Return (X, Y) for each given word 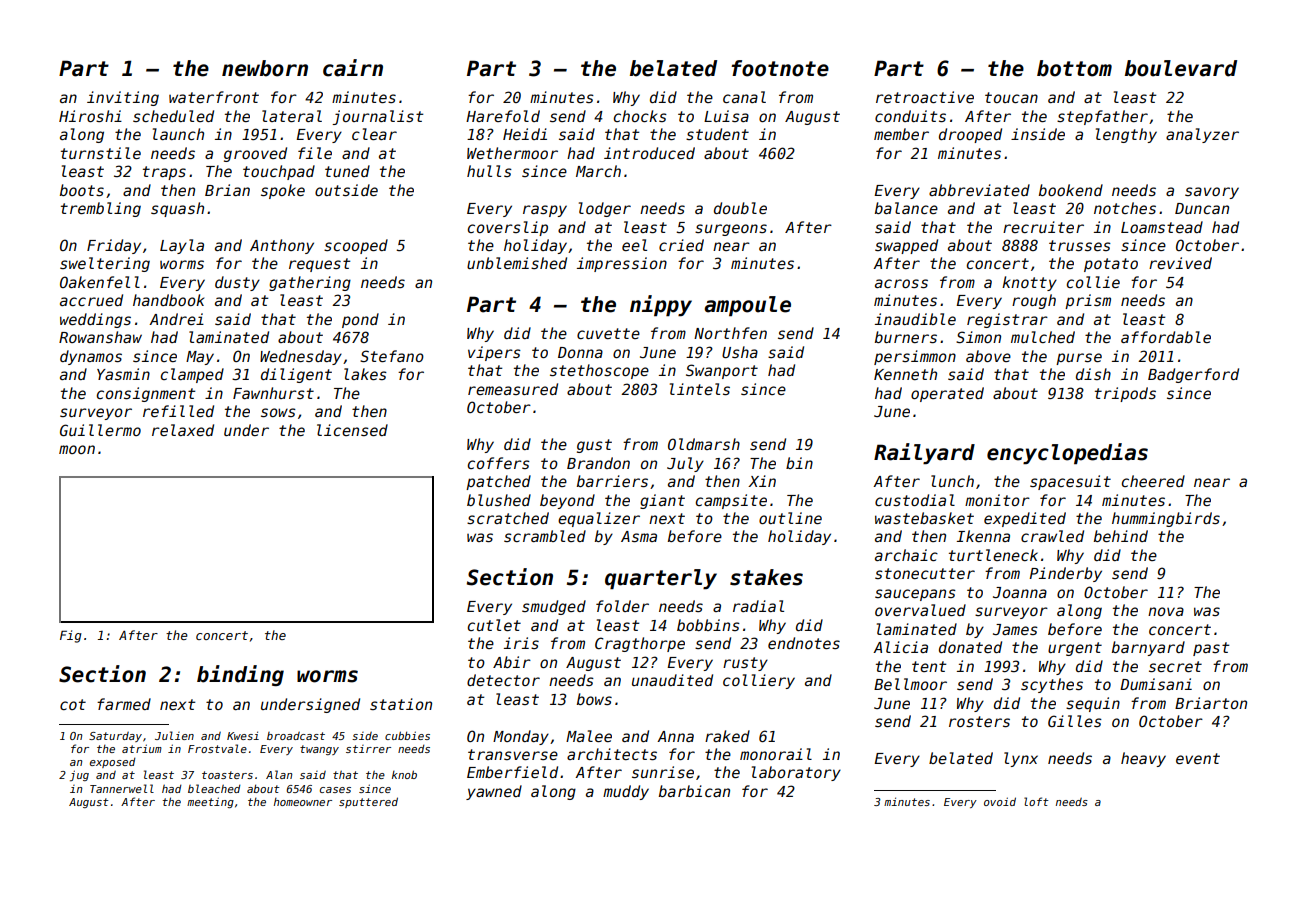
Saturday (115, 737)
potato (1111, 265)
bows (594, 699)
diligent (296, 375)
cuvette (608, 333)
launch (178, 134)
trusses (1080, 245)
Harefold (503, 116)
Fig (71, 636)
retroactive (925, 97)
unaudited (672, 680)
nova (1166, 611)
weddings (95, 320)
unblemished (517, 263)
